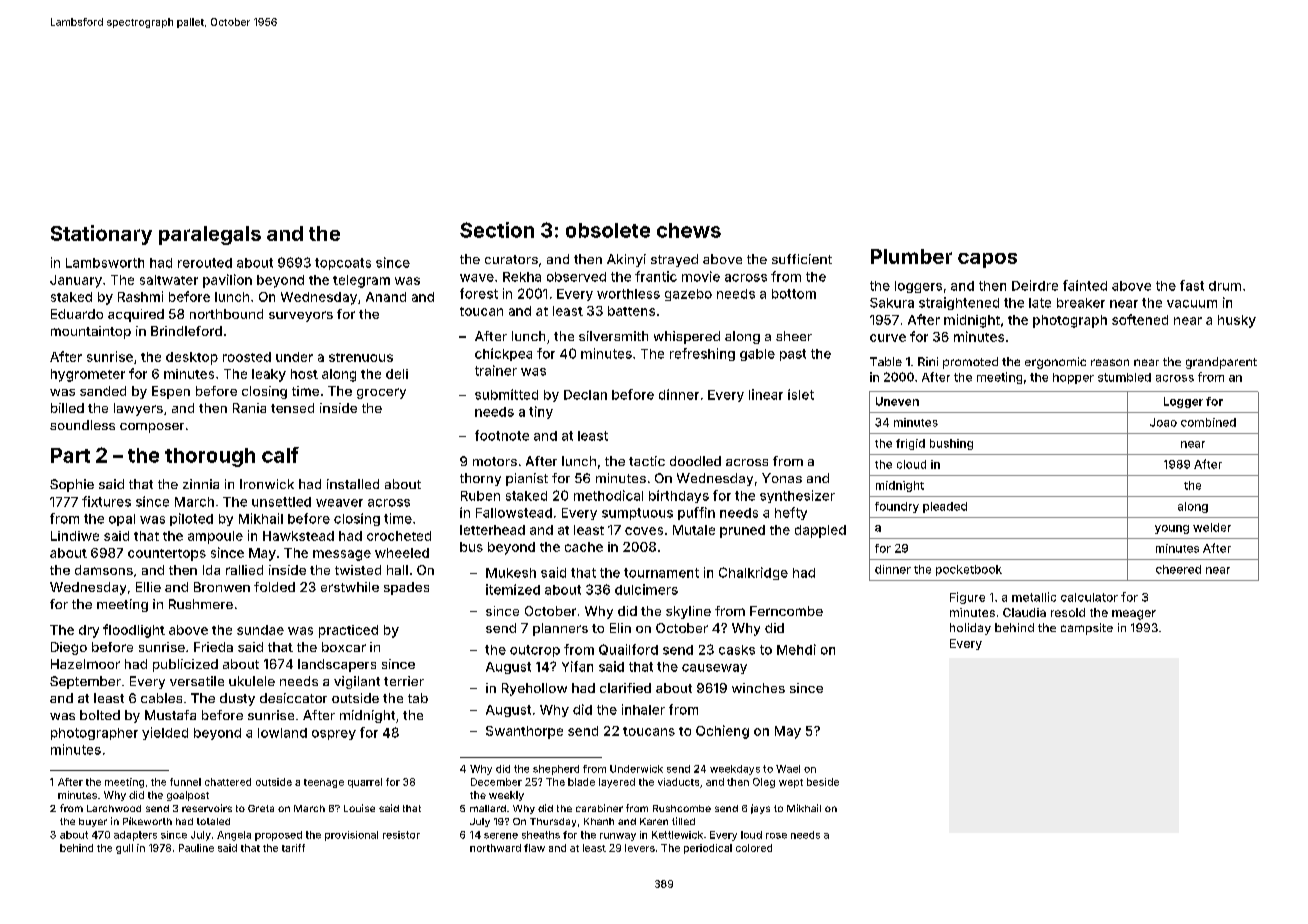  I want to click on islet, so click(801, 394).
